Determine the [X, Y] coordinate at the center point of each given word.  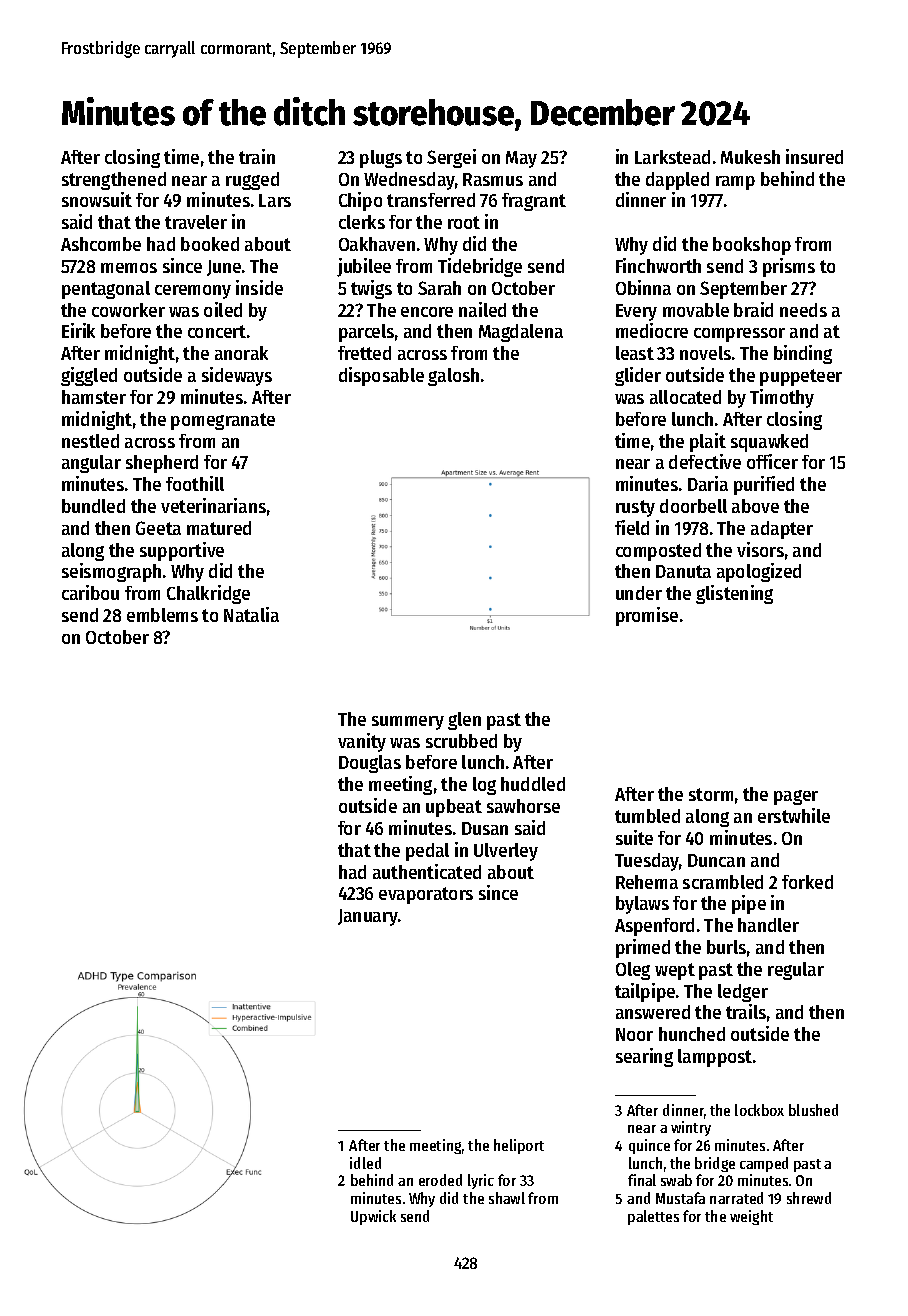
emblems [162, 615]
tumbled [647, 816]
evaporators [426, 895]
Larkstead [672, 157]
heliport [519, 1146]
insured [814, 156]
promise [647, 616]
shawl [507, 1198]
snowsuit [97, 199]
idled [365, 1163]
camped [764, 1164]
